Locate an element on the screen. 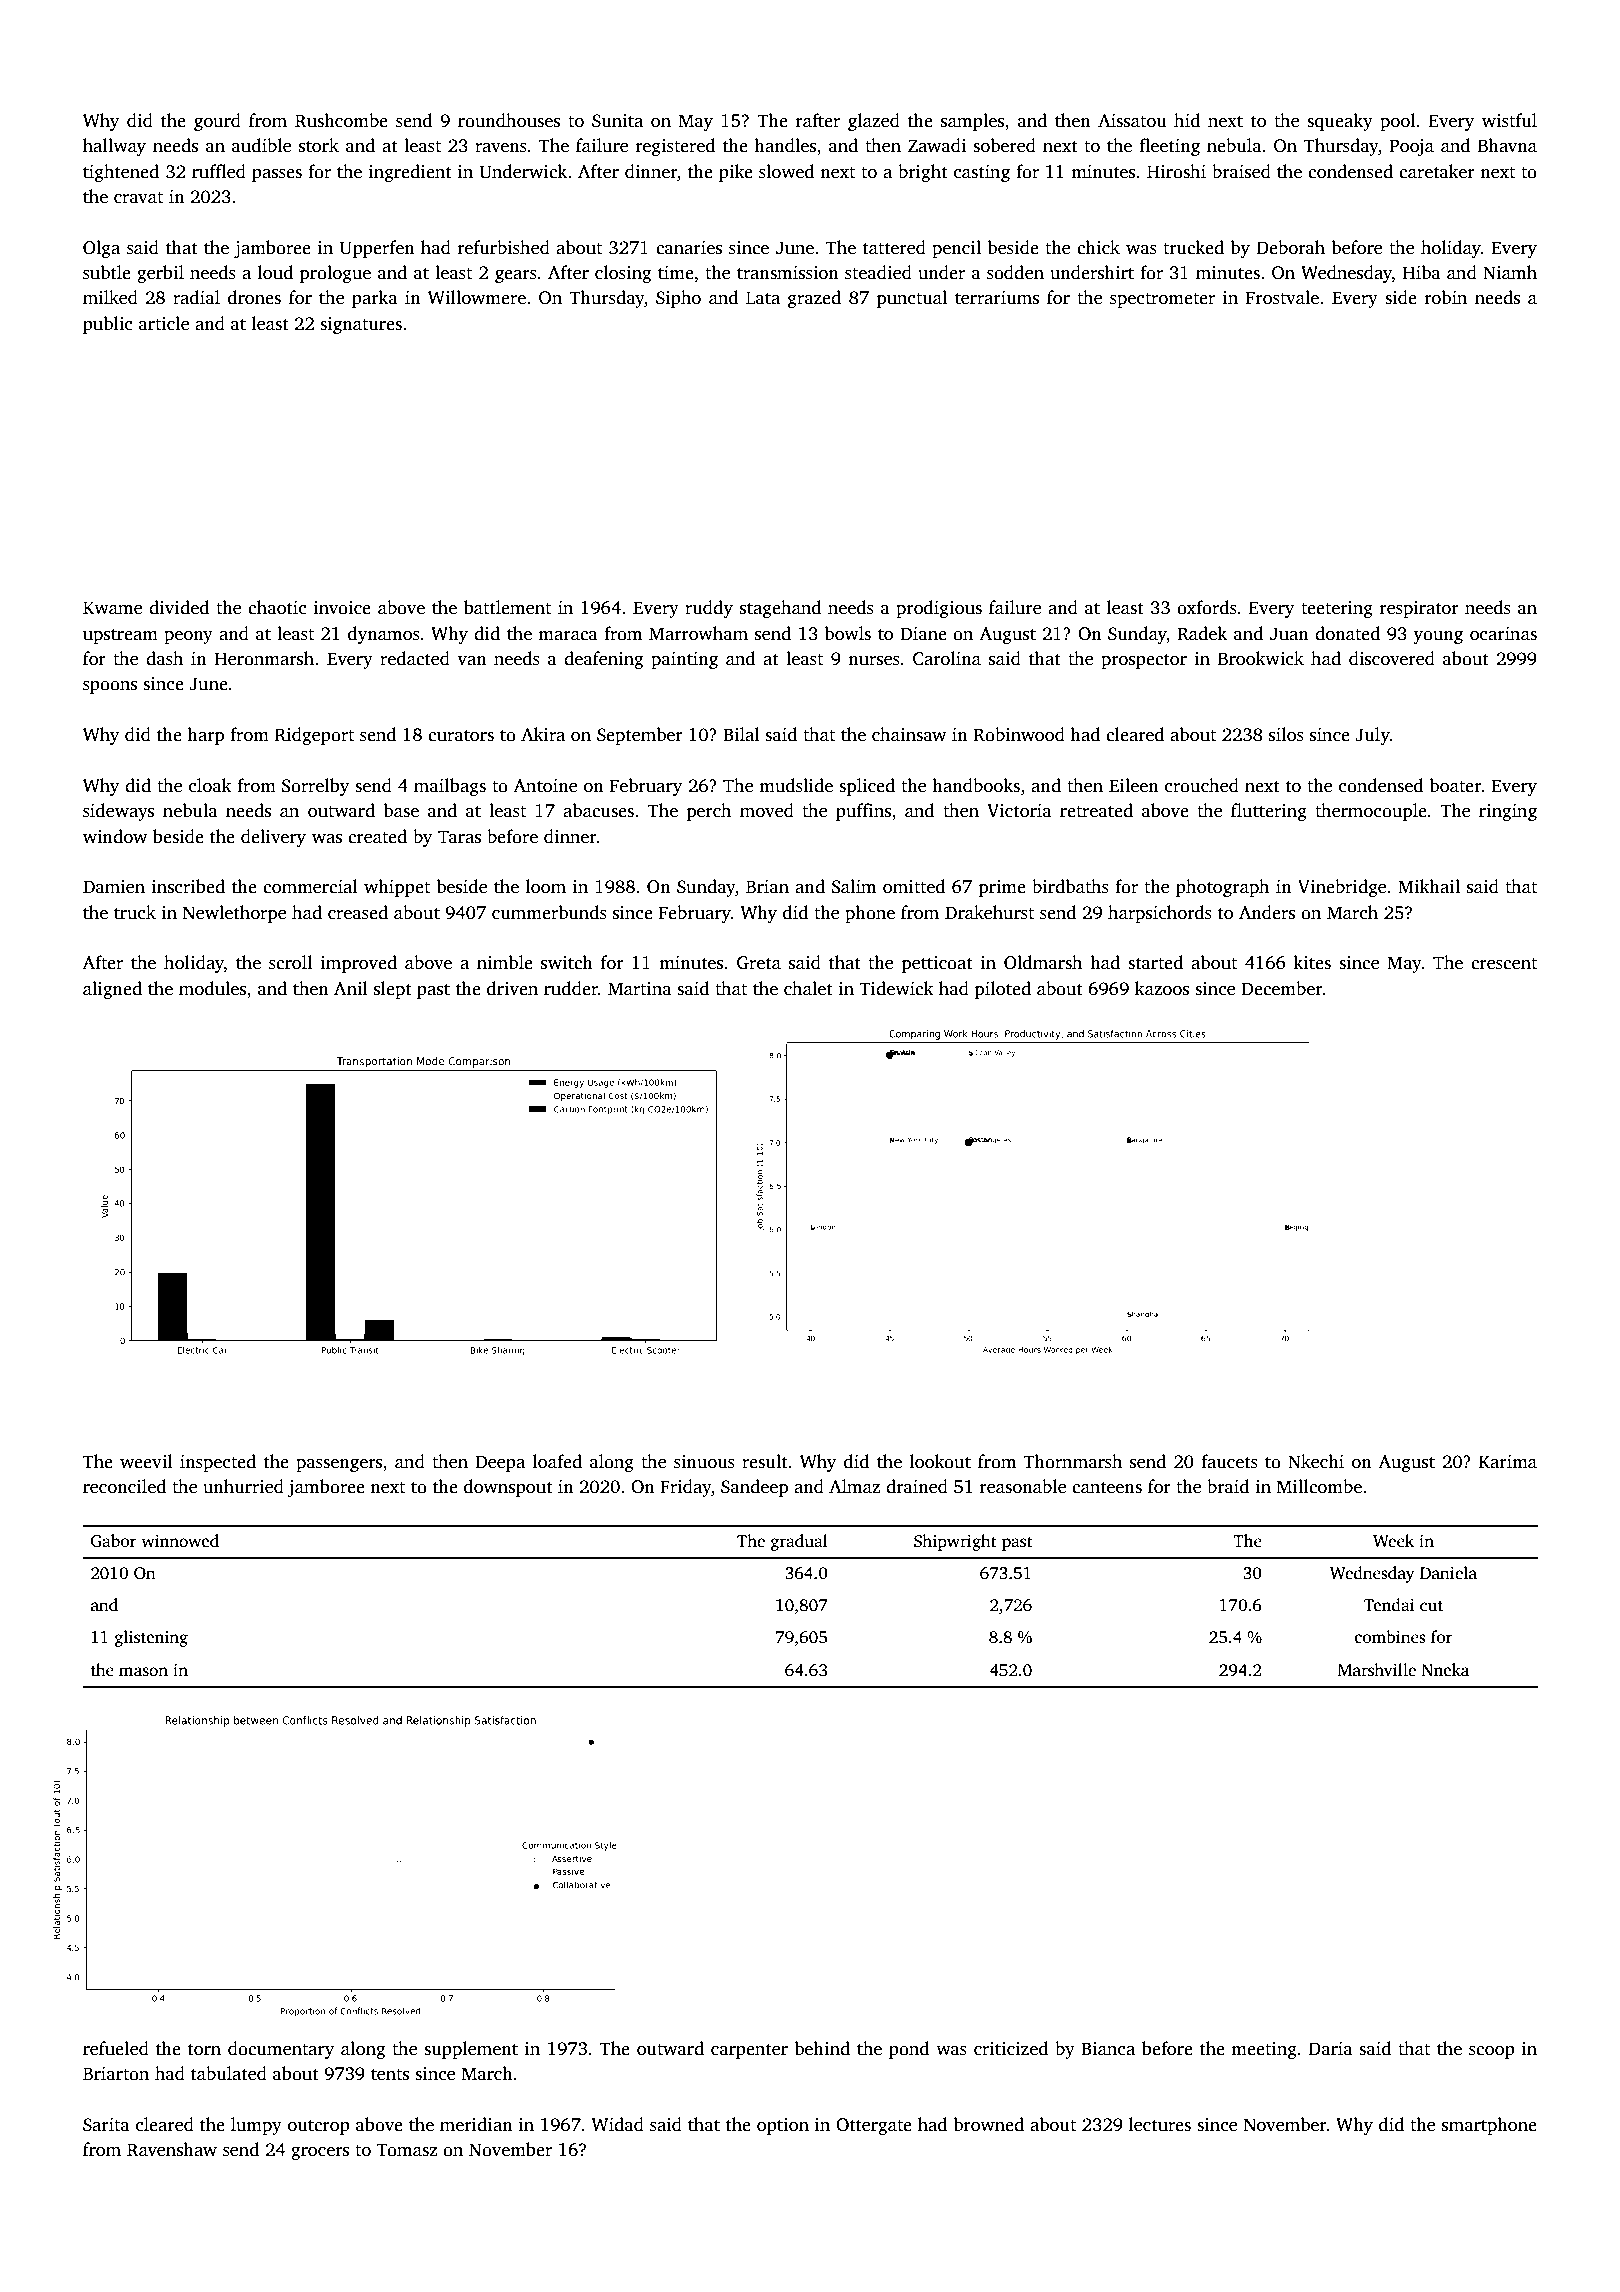 This screenshot has height=2292, width=1620. roundhouses is located at coordinates (509, 120).
